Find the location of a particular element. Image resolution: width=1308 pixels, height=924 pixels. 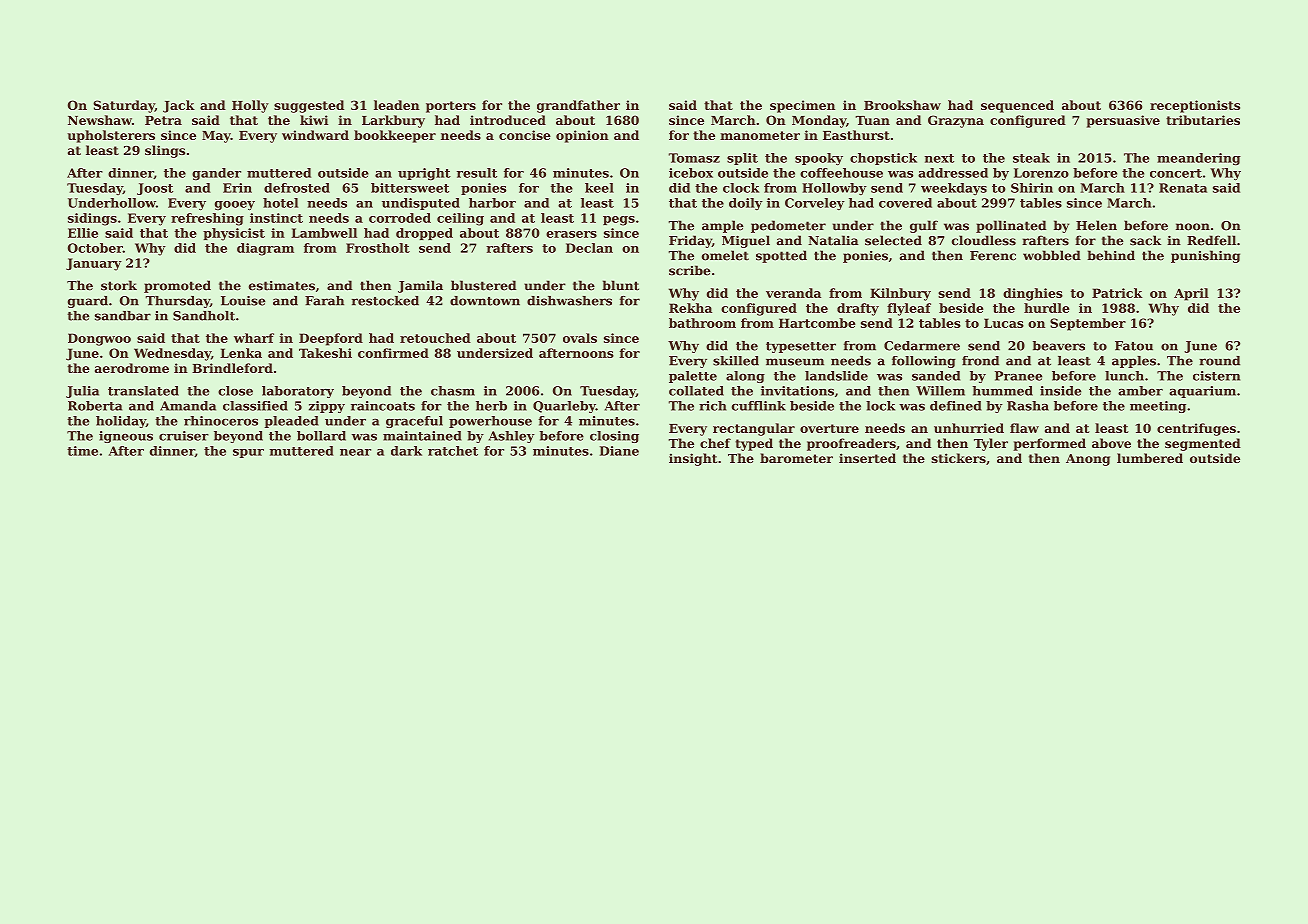

defrosted is located at coordinates (297, 188).
